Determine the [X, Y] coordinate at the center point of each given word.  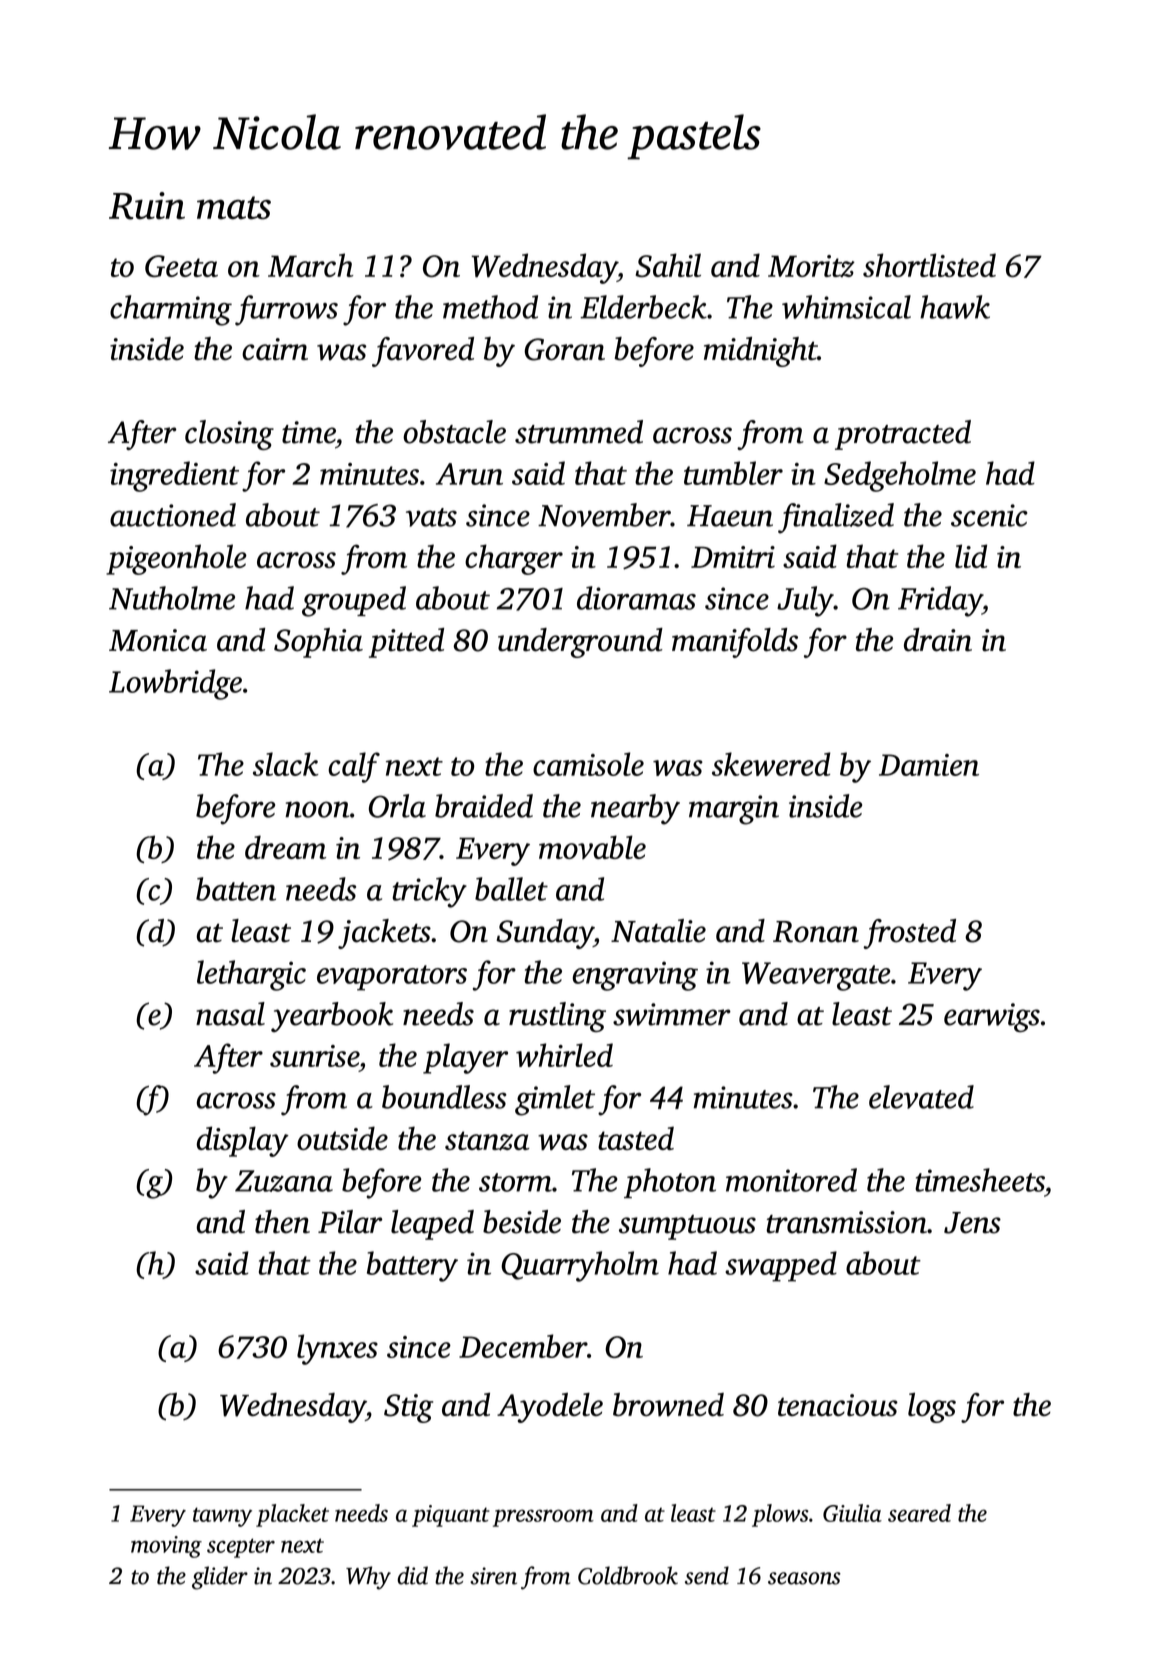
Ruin [147, 206]
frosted [909, 934]
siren [493, 1576]
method [490, 307]
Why [368, 1578]
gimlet [555, 1100]
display [243, 1141]
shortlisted [929, 265]
